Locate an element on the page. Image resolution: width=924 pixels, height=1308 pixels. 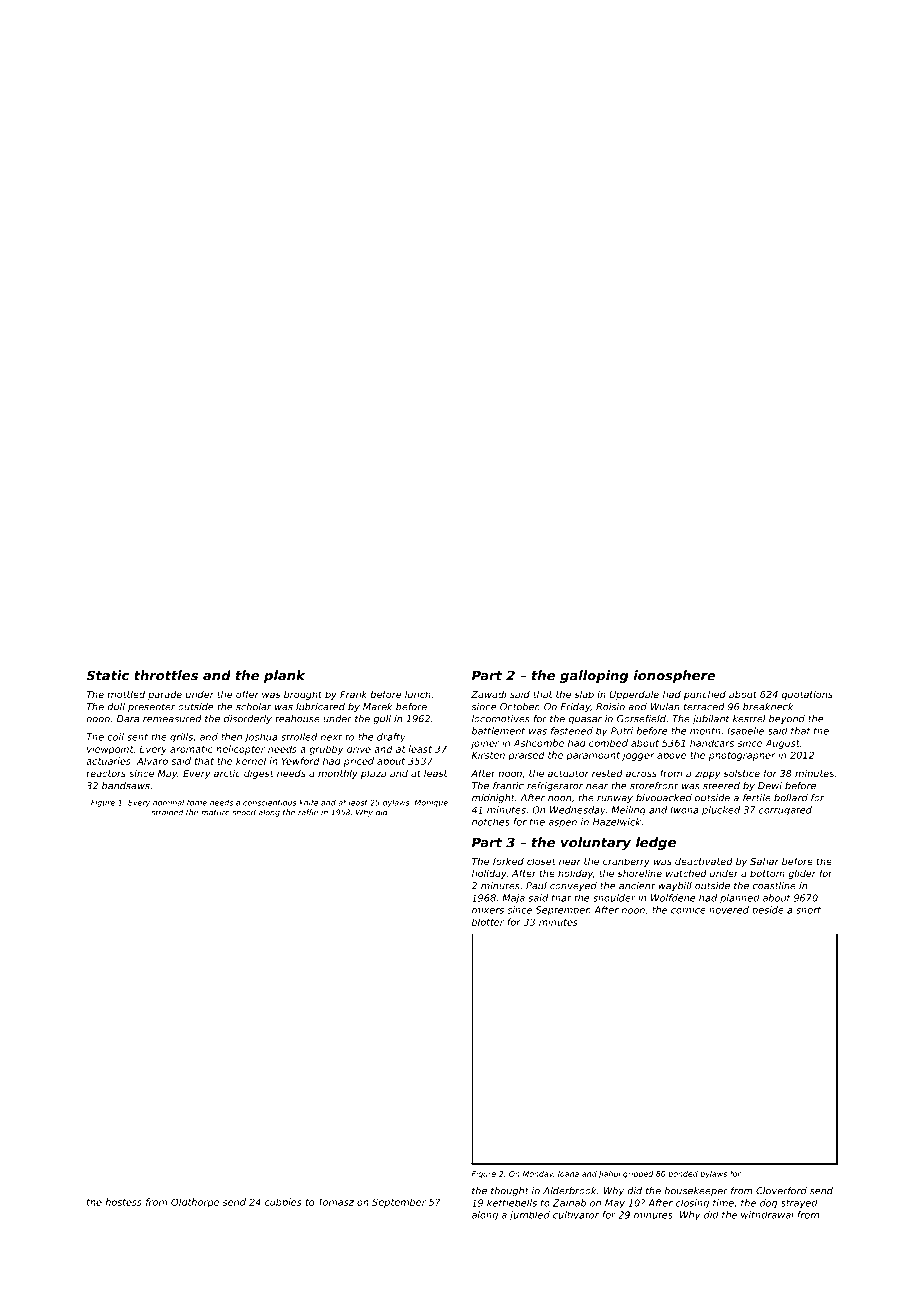
Static is located at coordinates (107, 675).
